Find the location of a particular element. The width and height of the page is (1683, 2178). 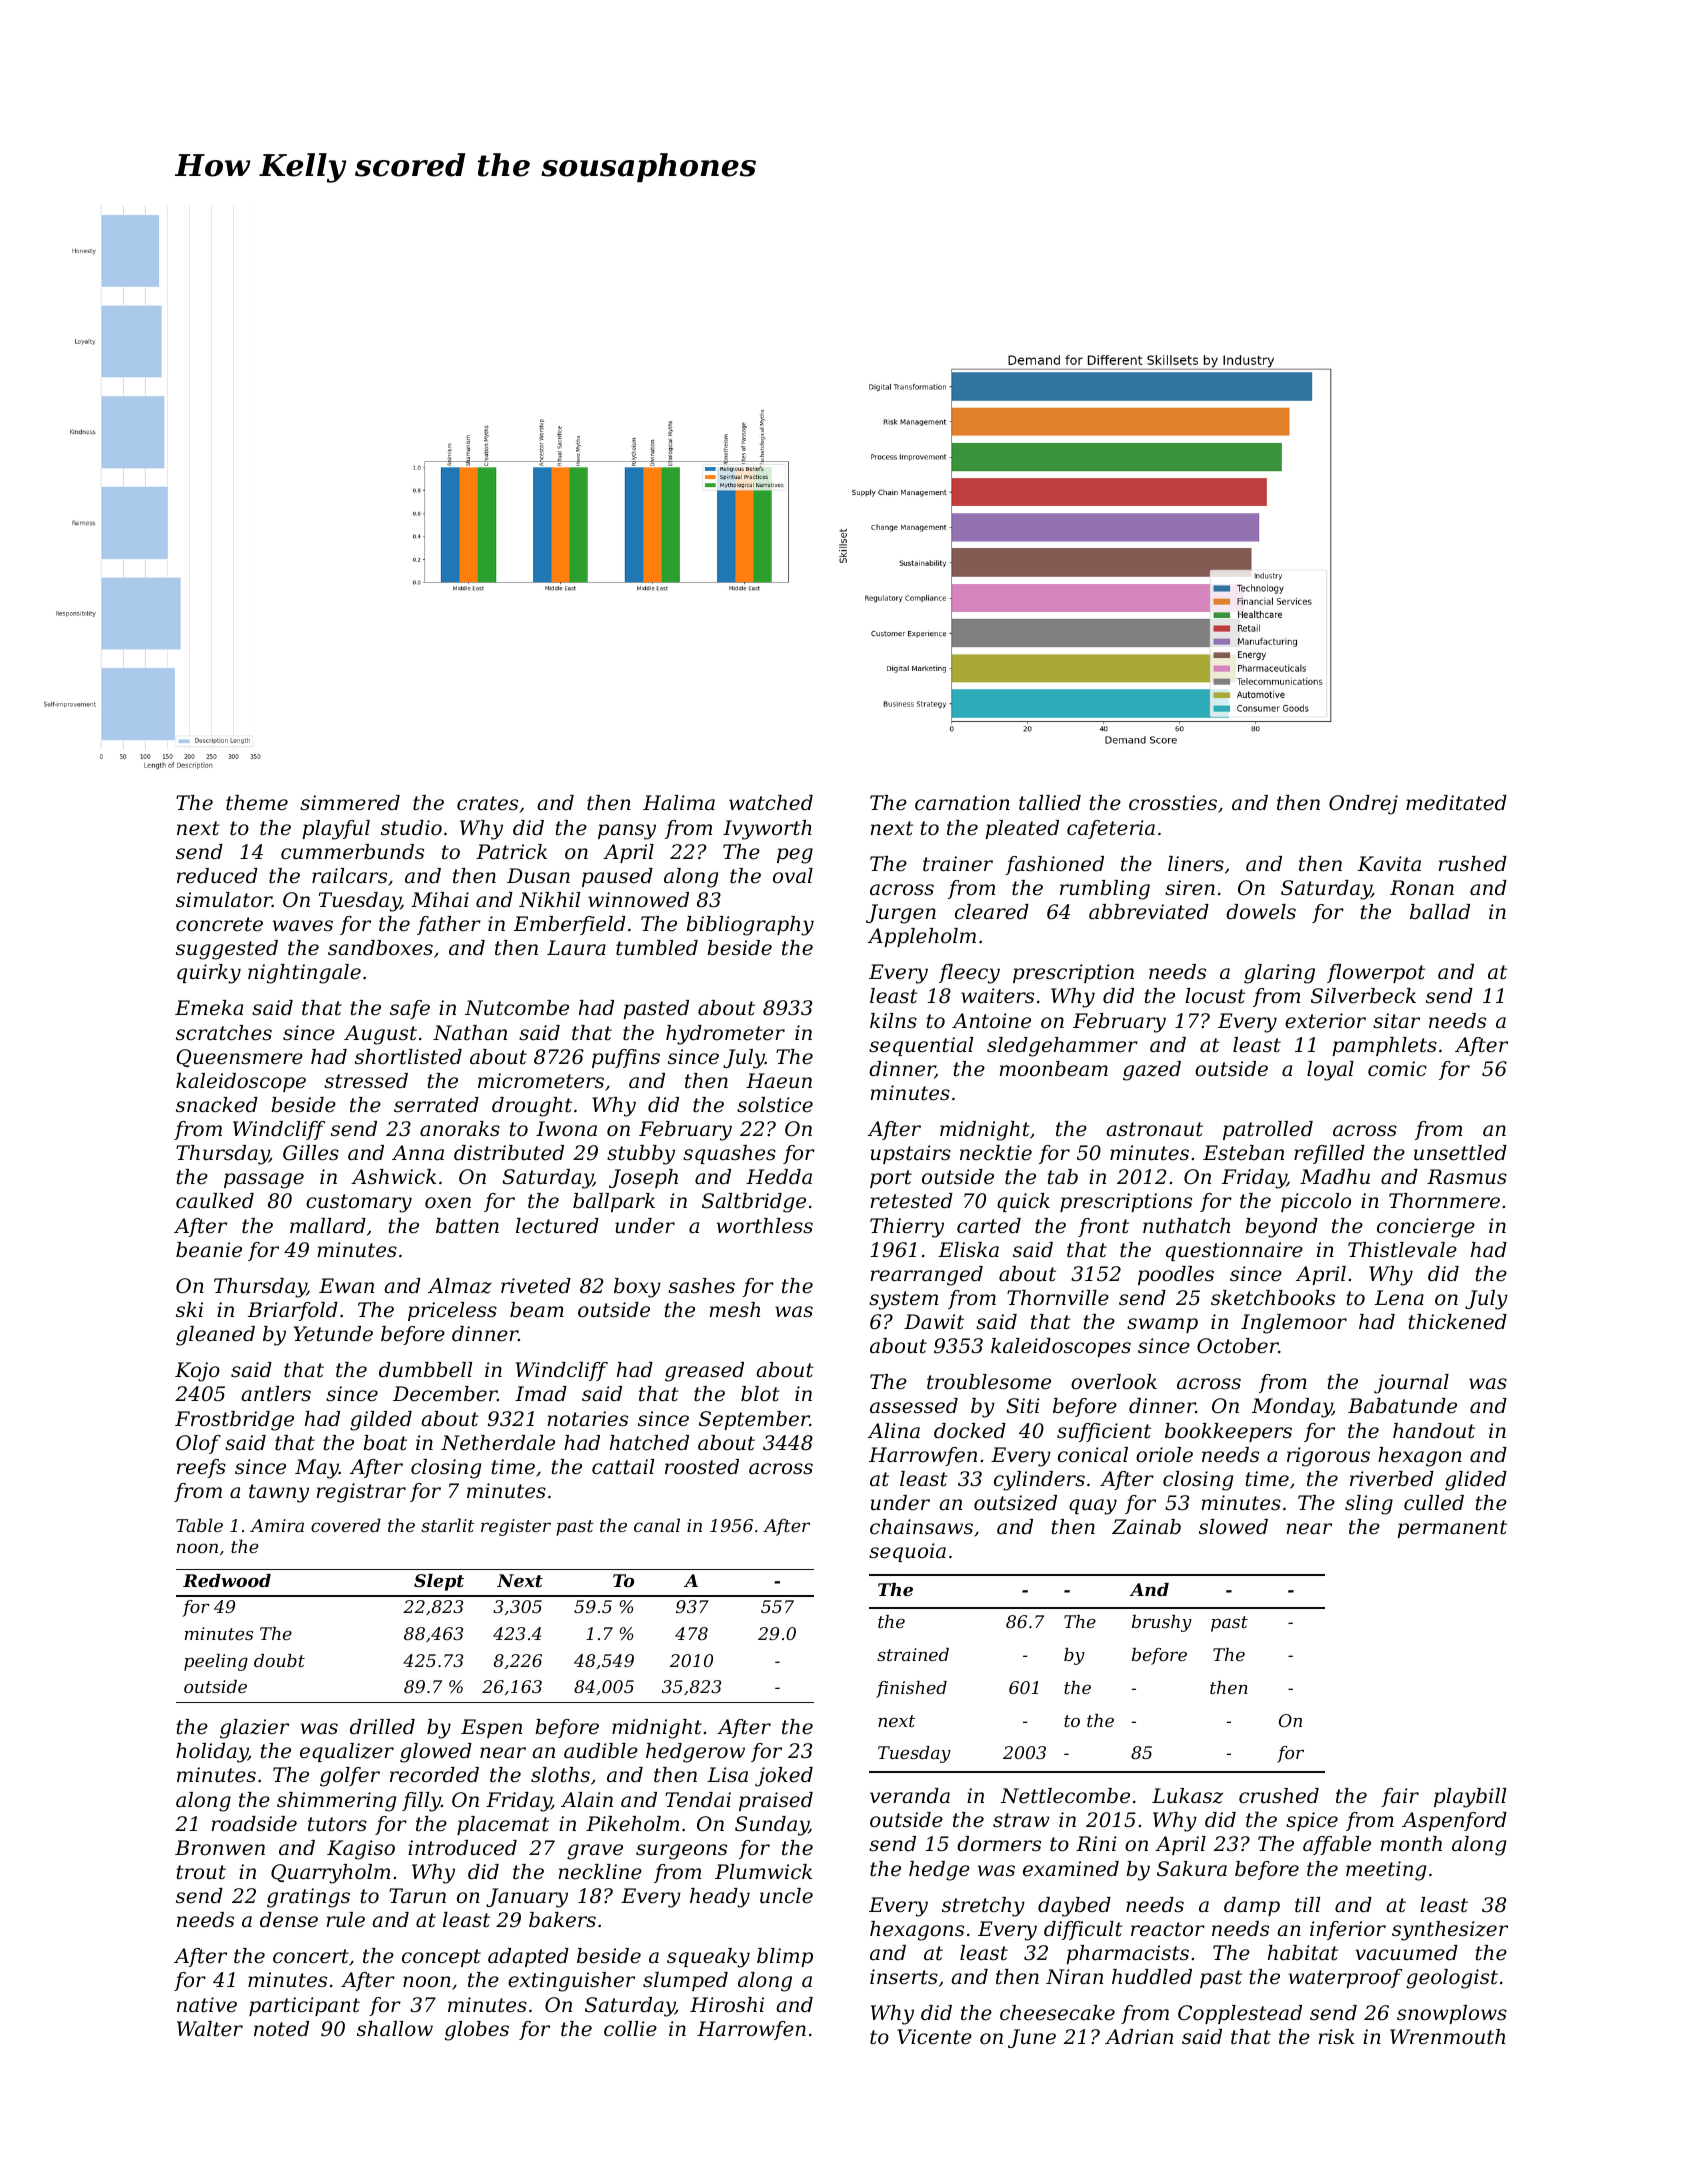

permanent is located at coordinates (1452, 1529).
